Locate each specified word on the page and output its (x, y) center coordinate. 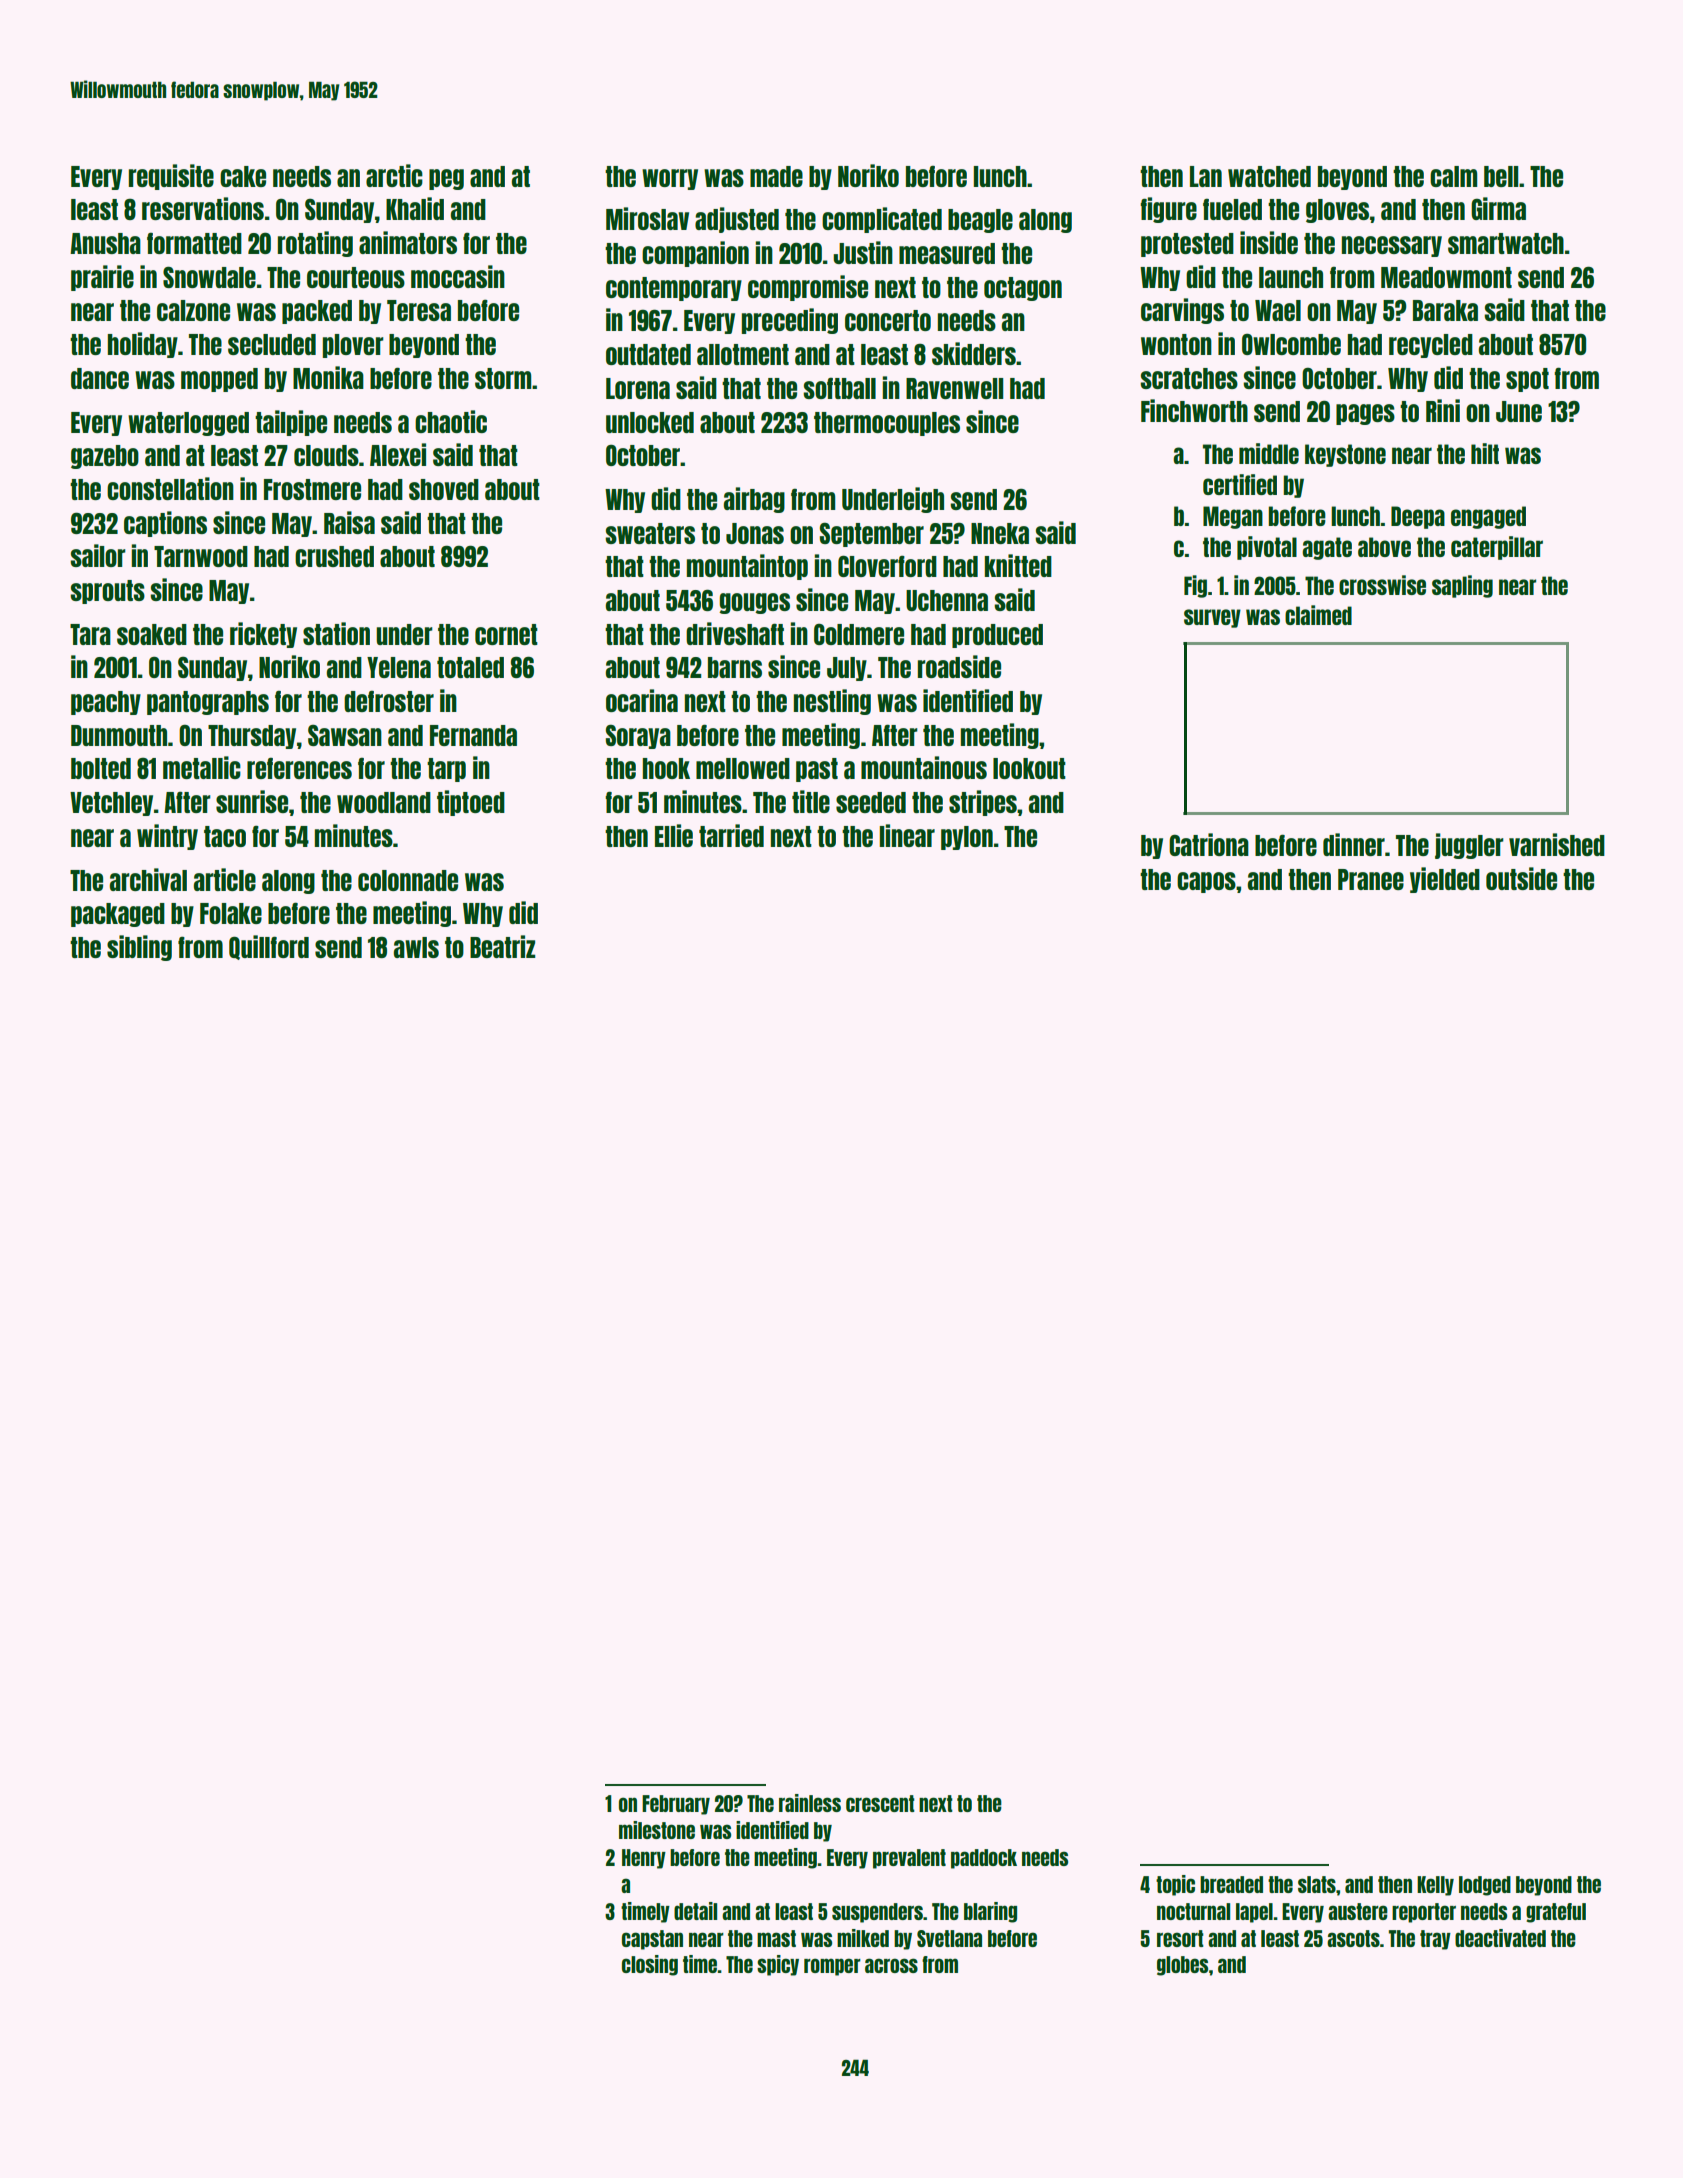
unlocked (650, 422)
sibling (139, 948)
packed (317, 312)
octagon (1023, 289)
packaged (118, 915)
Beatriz (503, 946)
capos (1206, 882)
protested (1187, 245)
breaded (1231, 1884)
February (676, 1805)
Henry (644, 1859)
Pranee (1371, 879)
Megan (1233, 517)
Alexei (398, 454)
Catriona (1209, 844)
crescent (880, 1803)
